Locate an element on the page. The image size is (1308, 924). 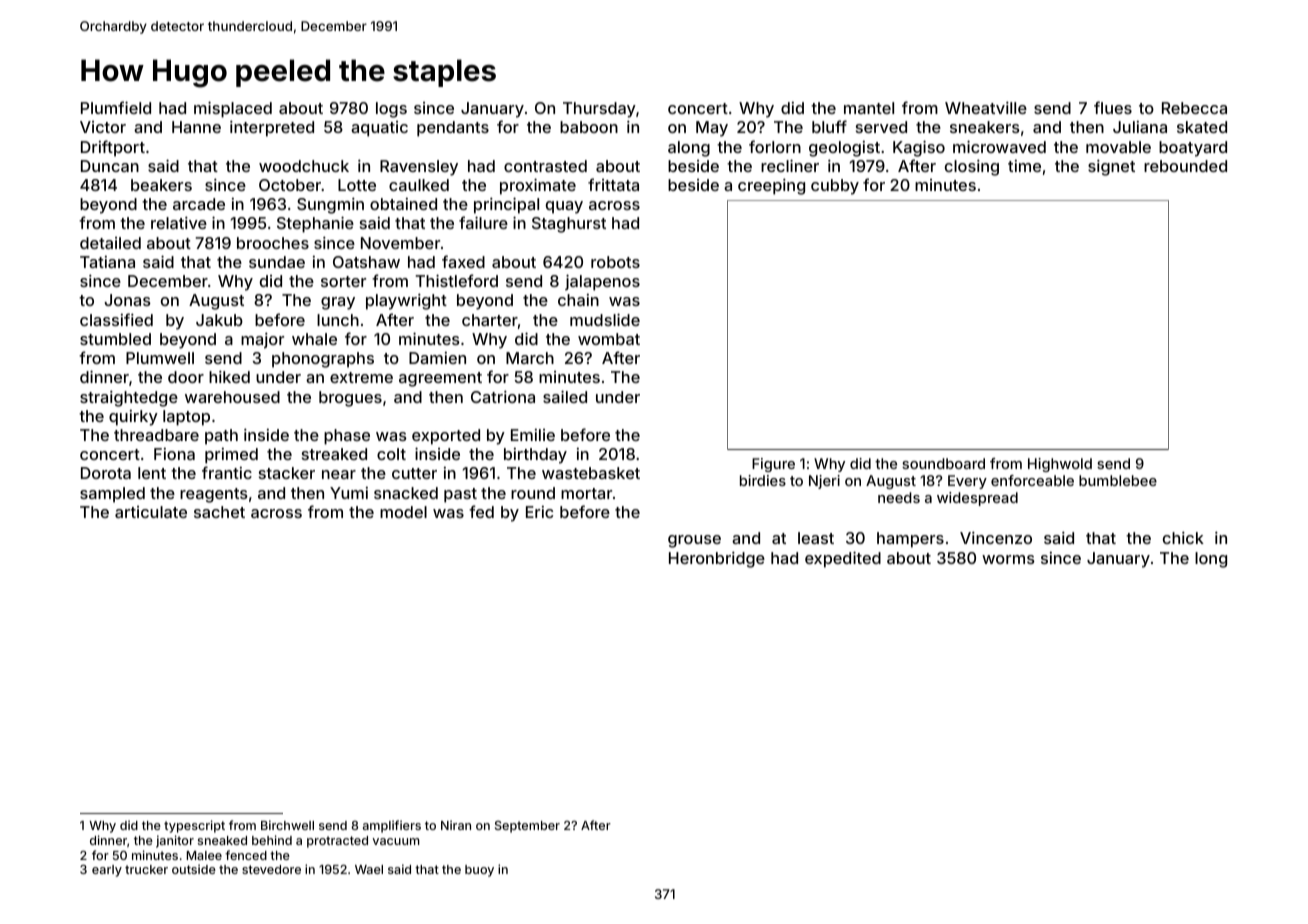
cubby is located at coordinates (835, 187).
